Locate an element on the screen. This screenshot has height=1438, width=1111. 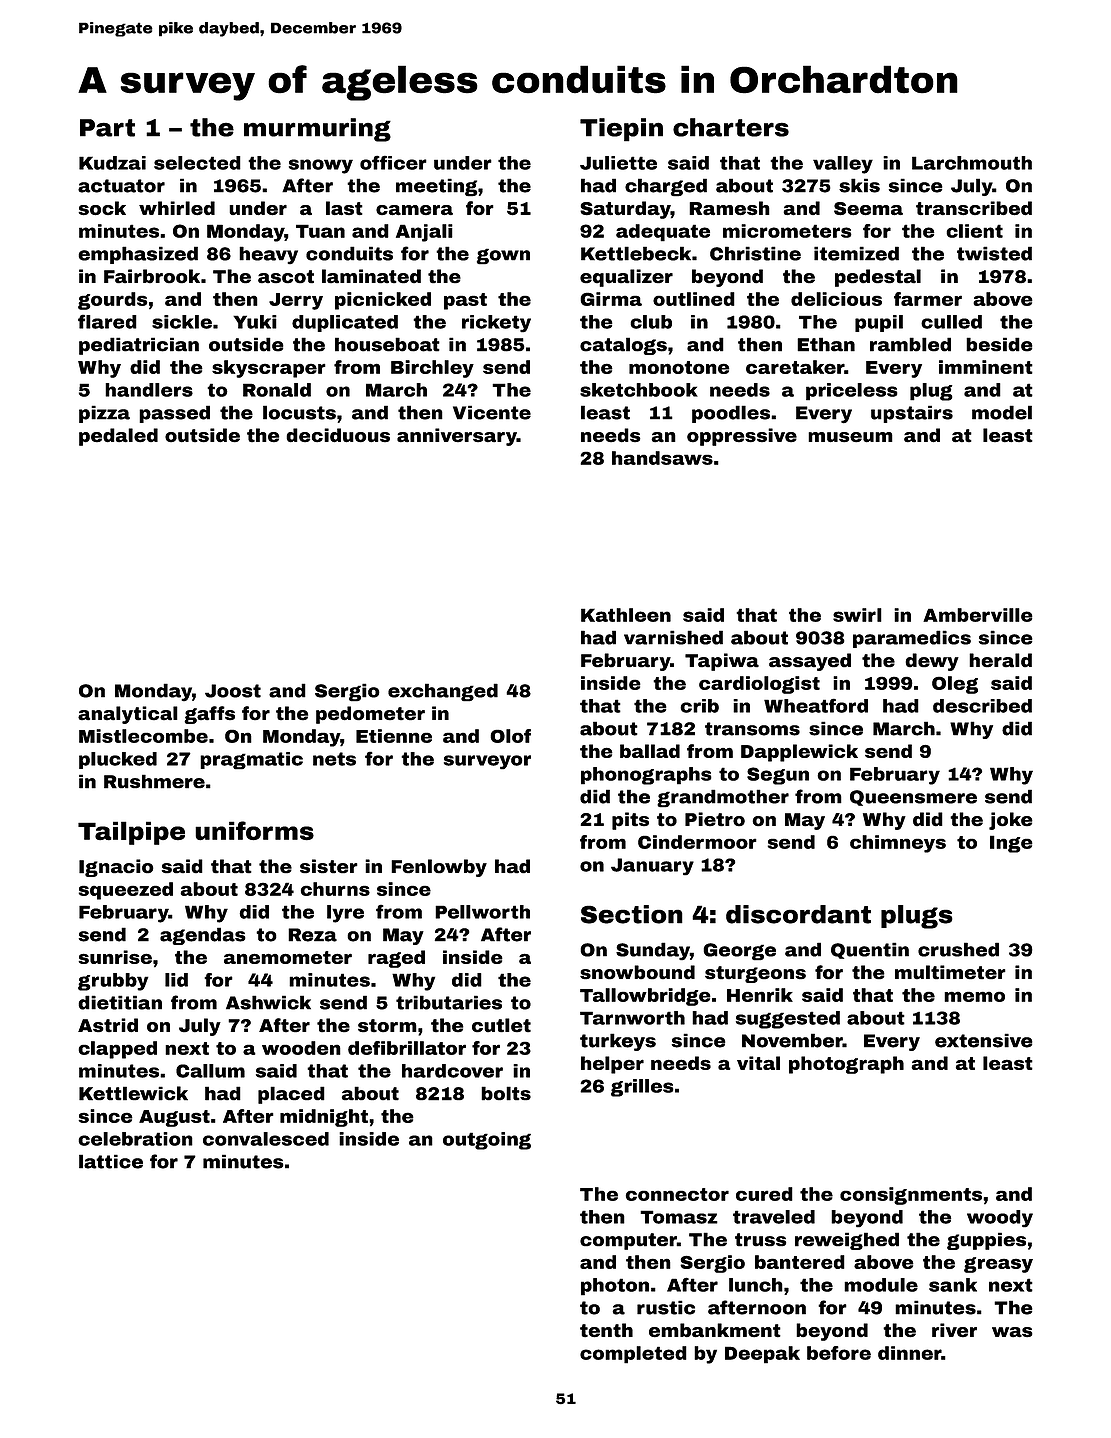
consignments is located at coordinates (911, 1196).
